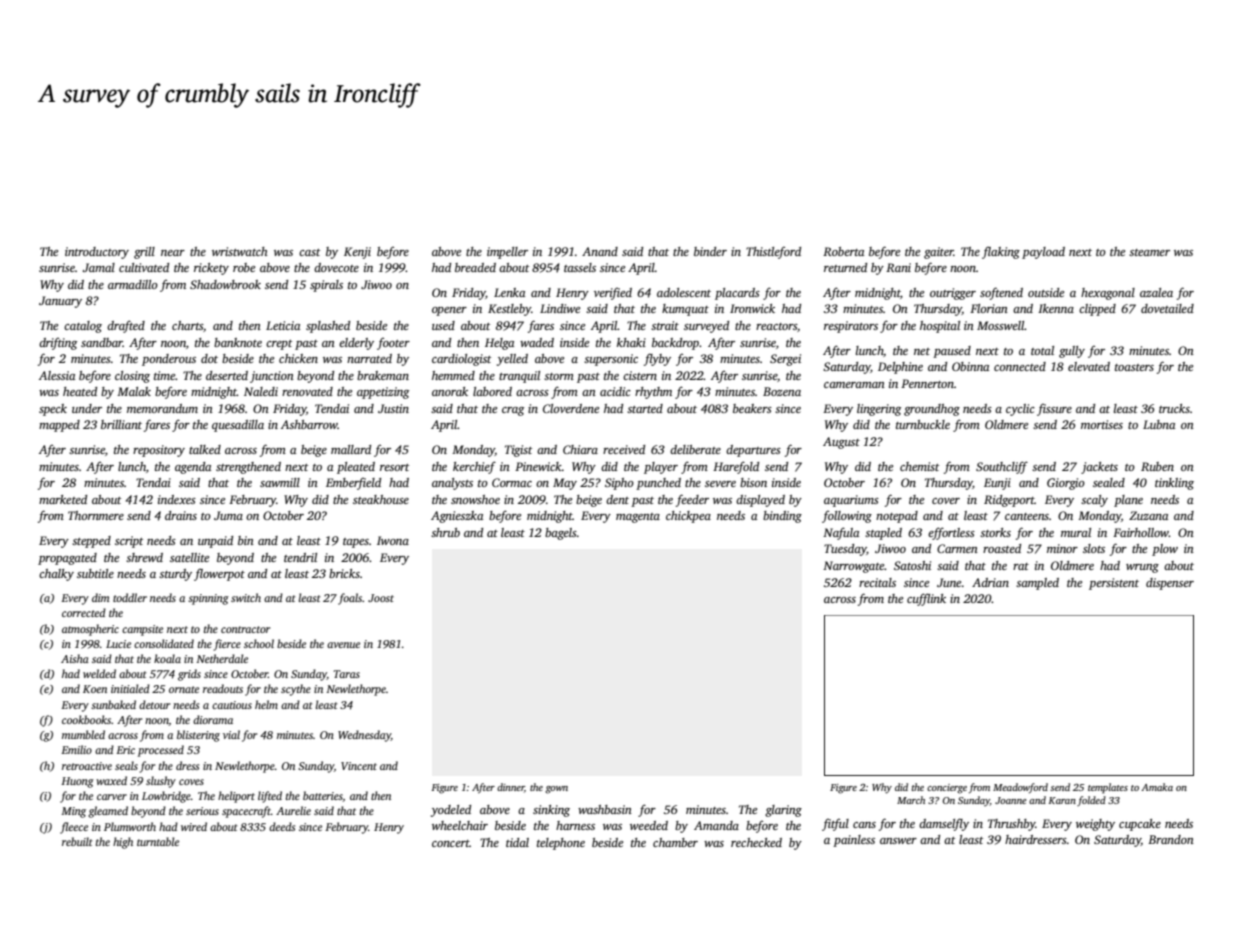  I want to click on backdrop, so click(675, 344).
